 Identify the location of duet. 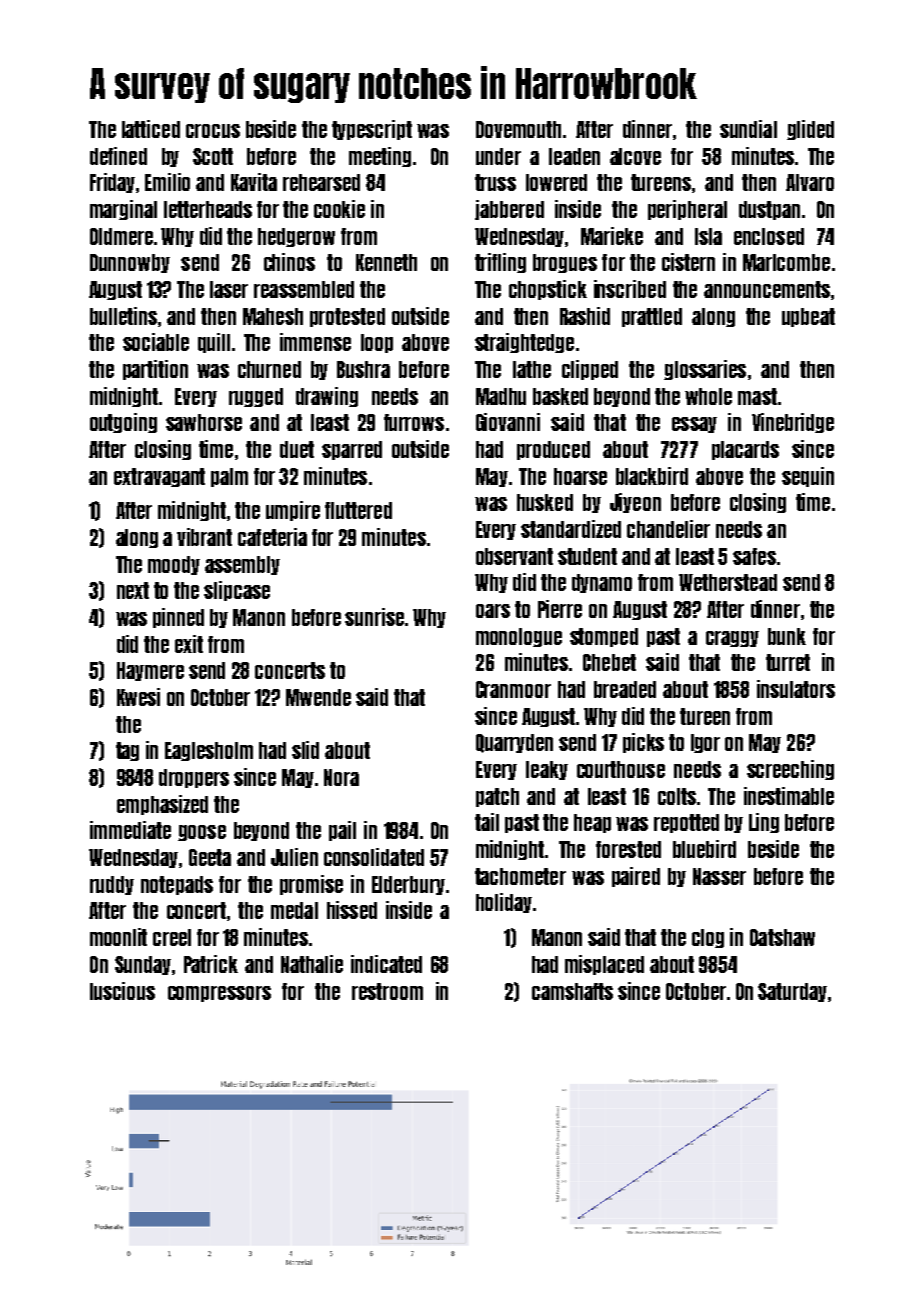
(297, 449).
